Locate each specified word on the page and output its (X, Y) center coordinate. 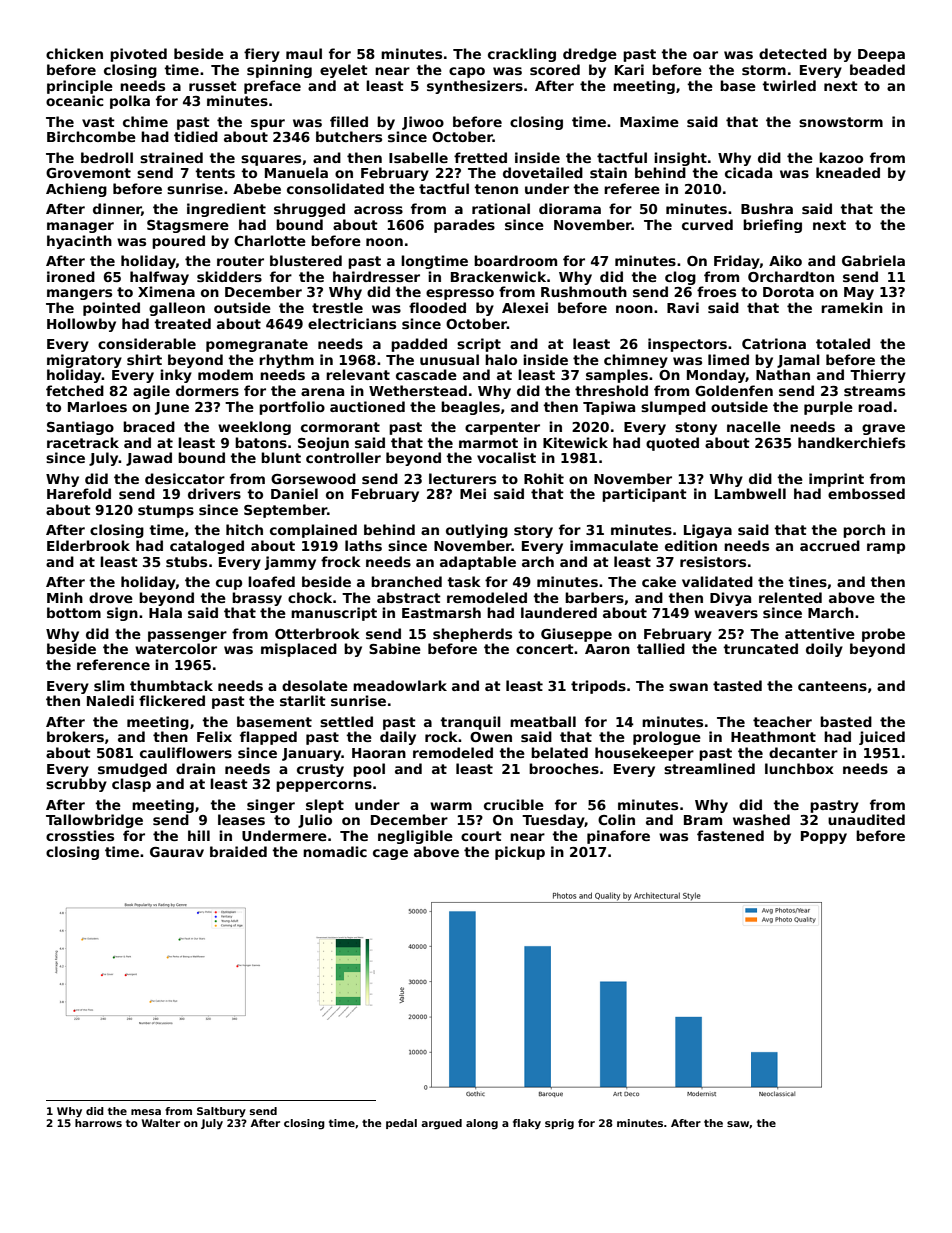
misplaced (299, 650)
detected (793, 53)
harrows (98, 1123)
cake (659, 581)
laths (363, 545)
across (378, 210)
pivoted (138, 55)
